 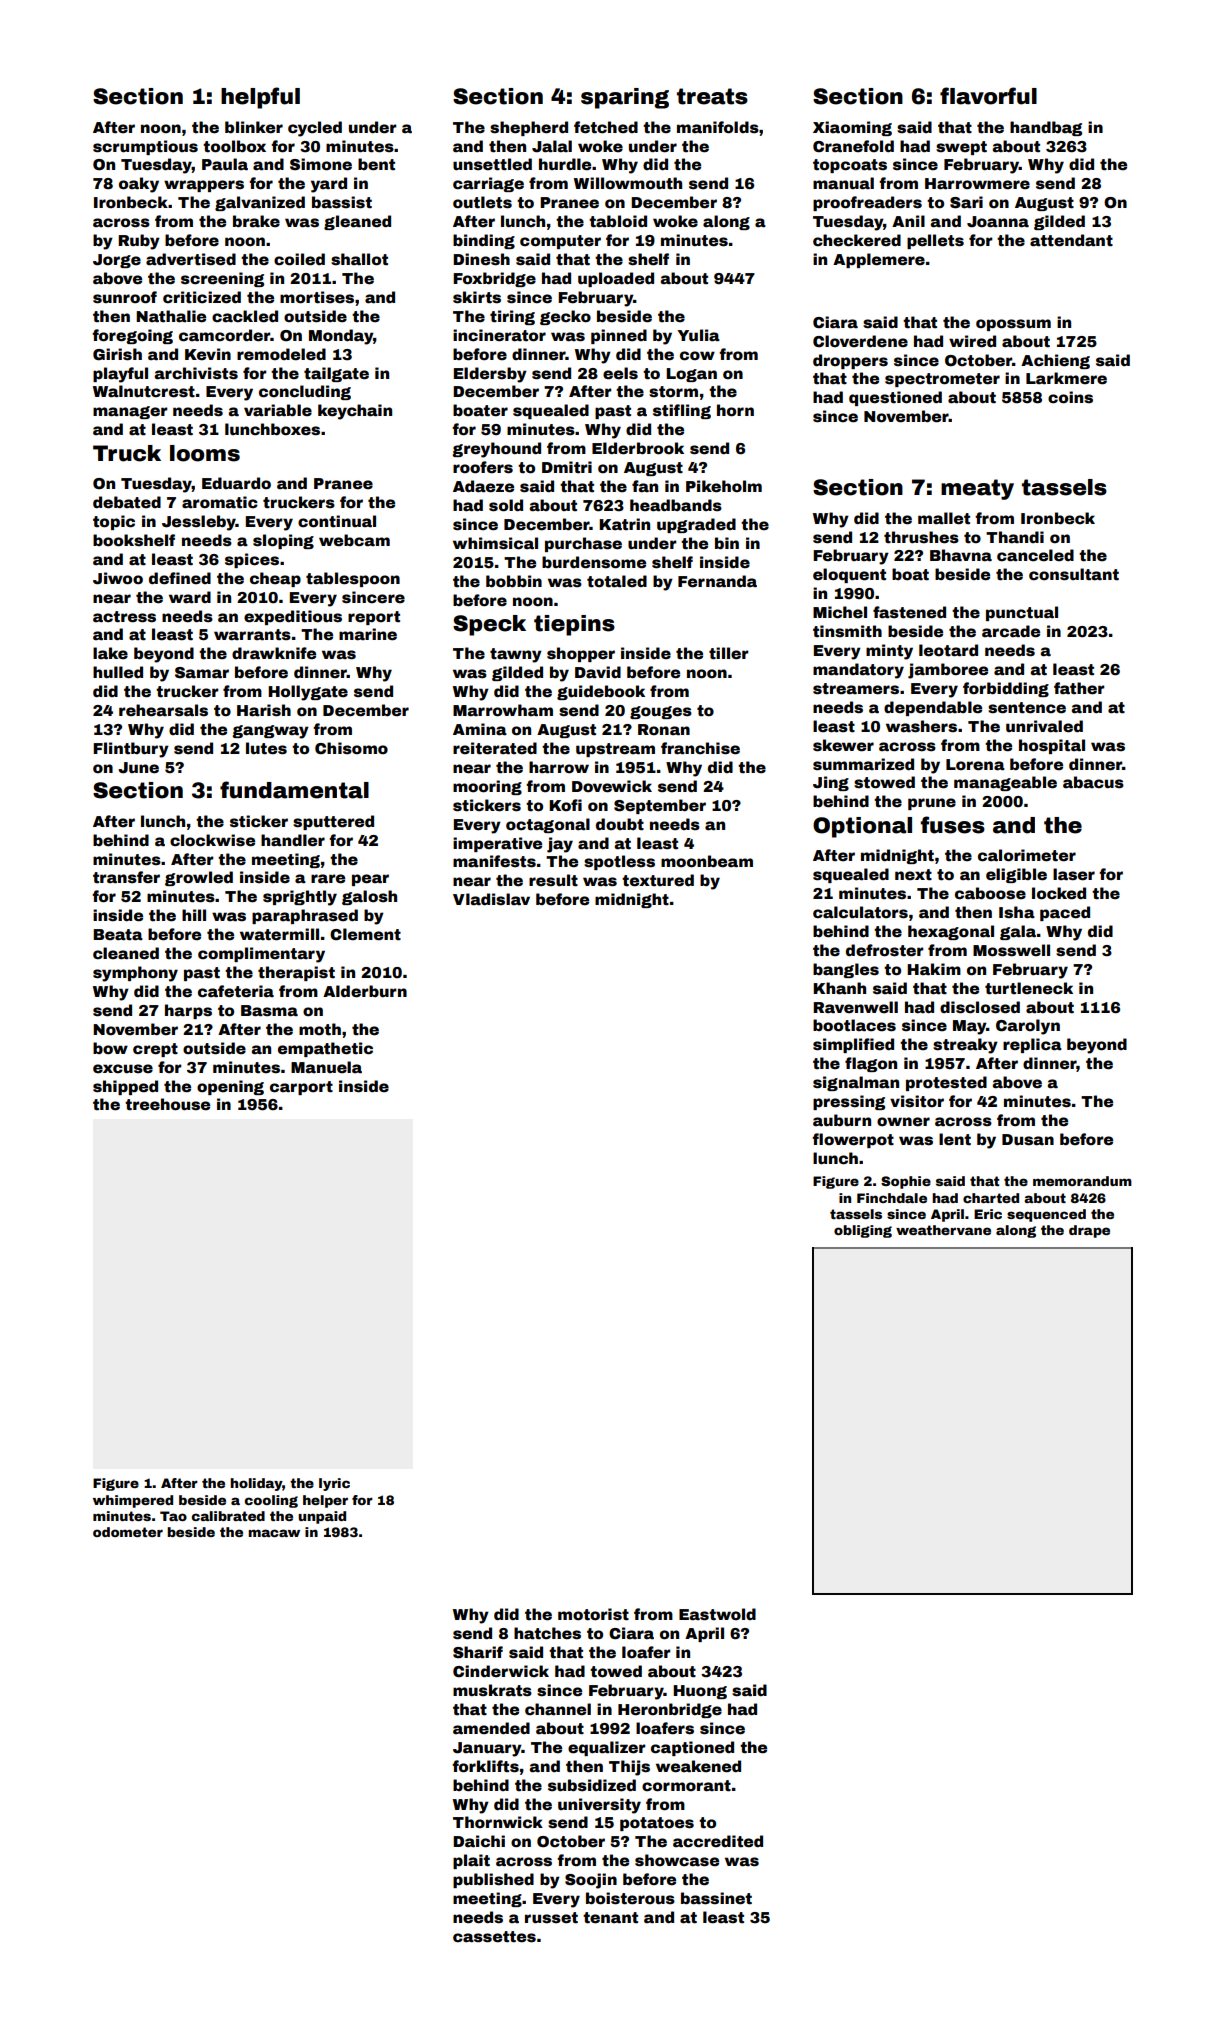 What do you see at coordinates (988, 96) in the screenshot?
I see `flavorful` at bounding box center [988, 96].
